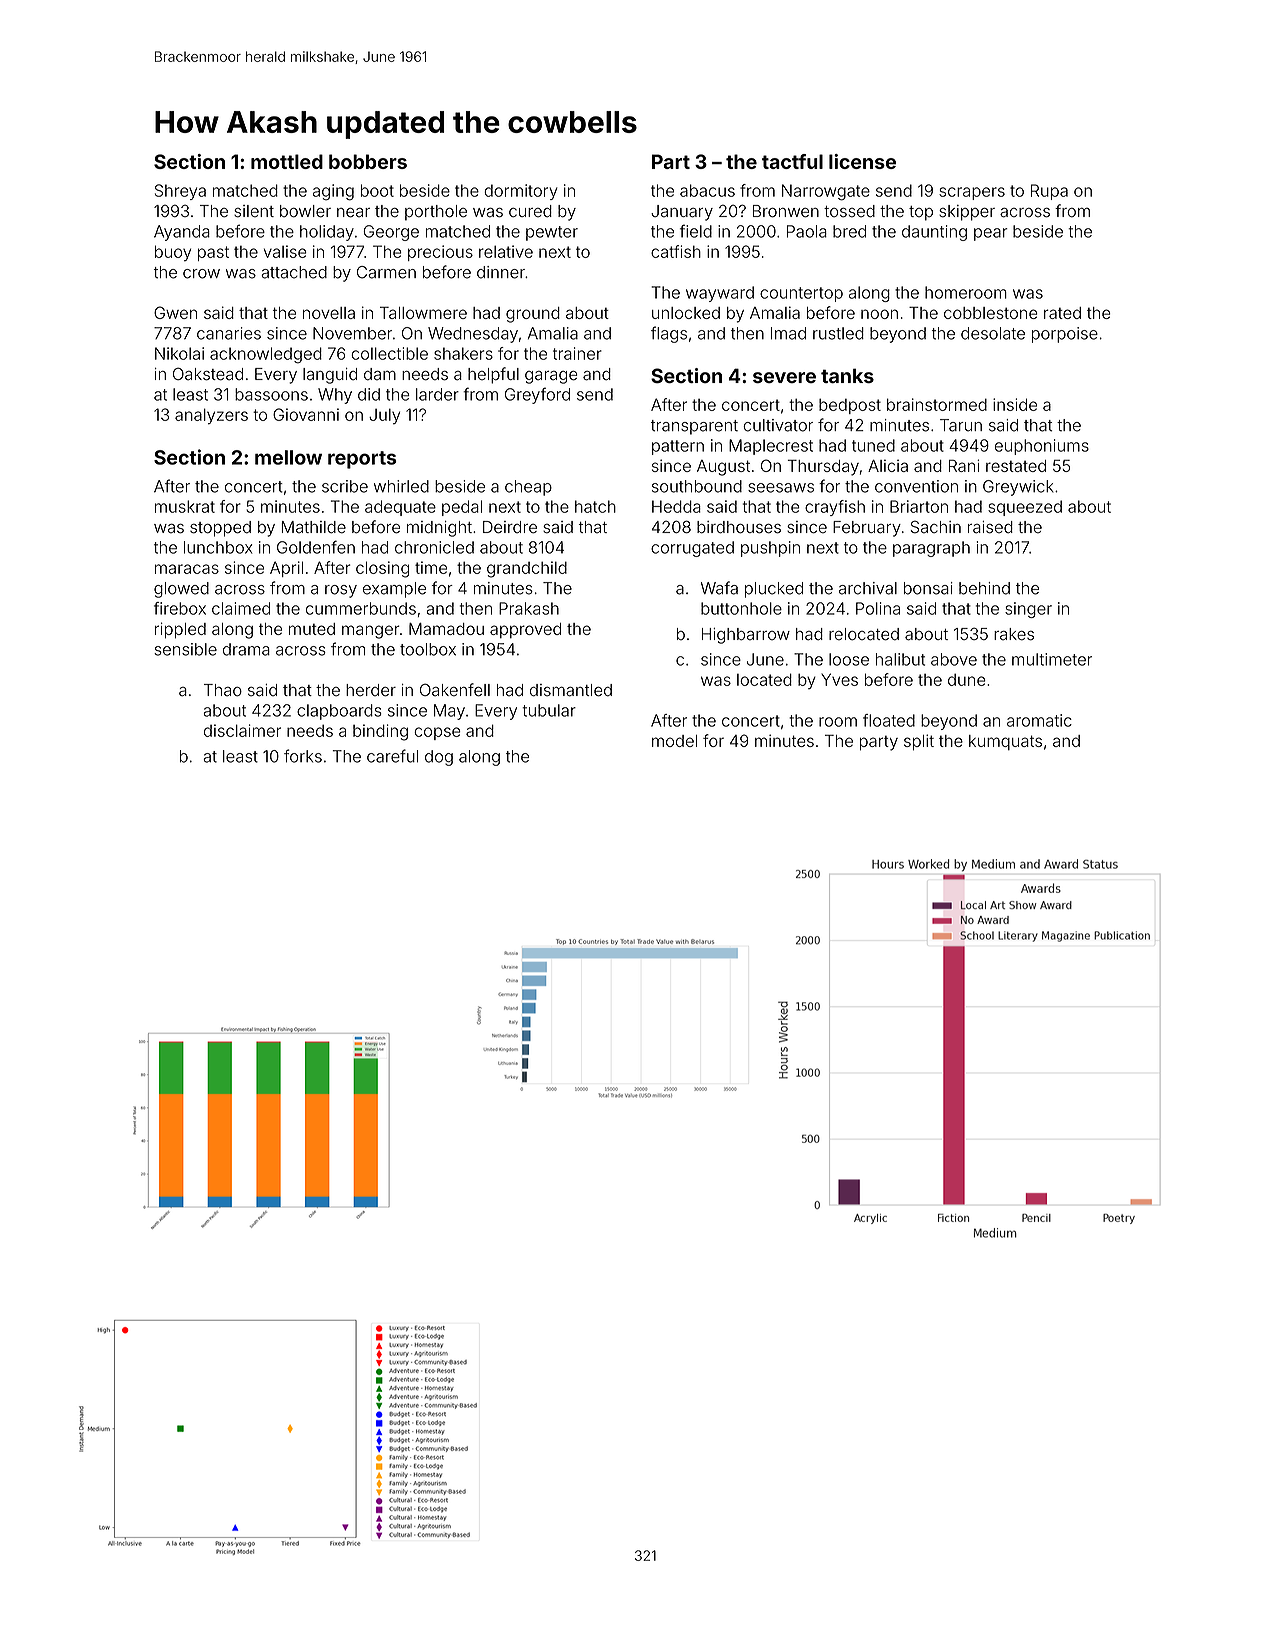  What do you see at coordinates (246, 649) in the screenshot?
I see `drama` at bounding box center [246, 649].
